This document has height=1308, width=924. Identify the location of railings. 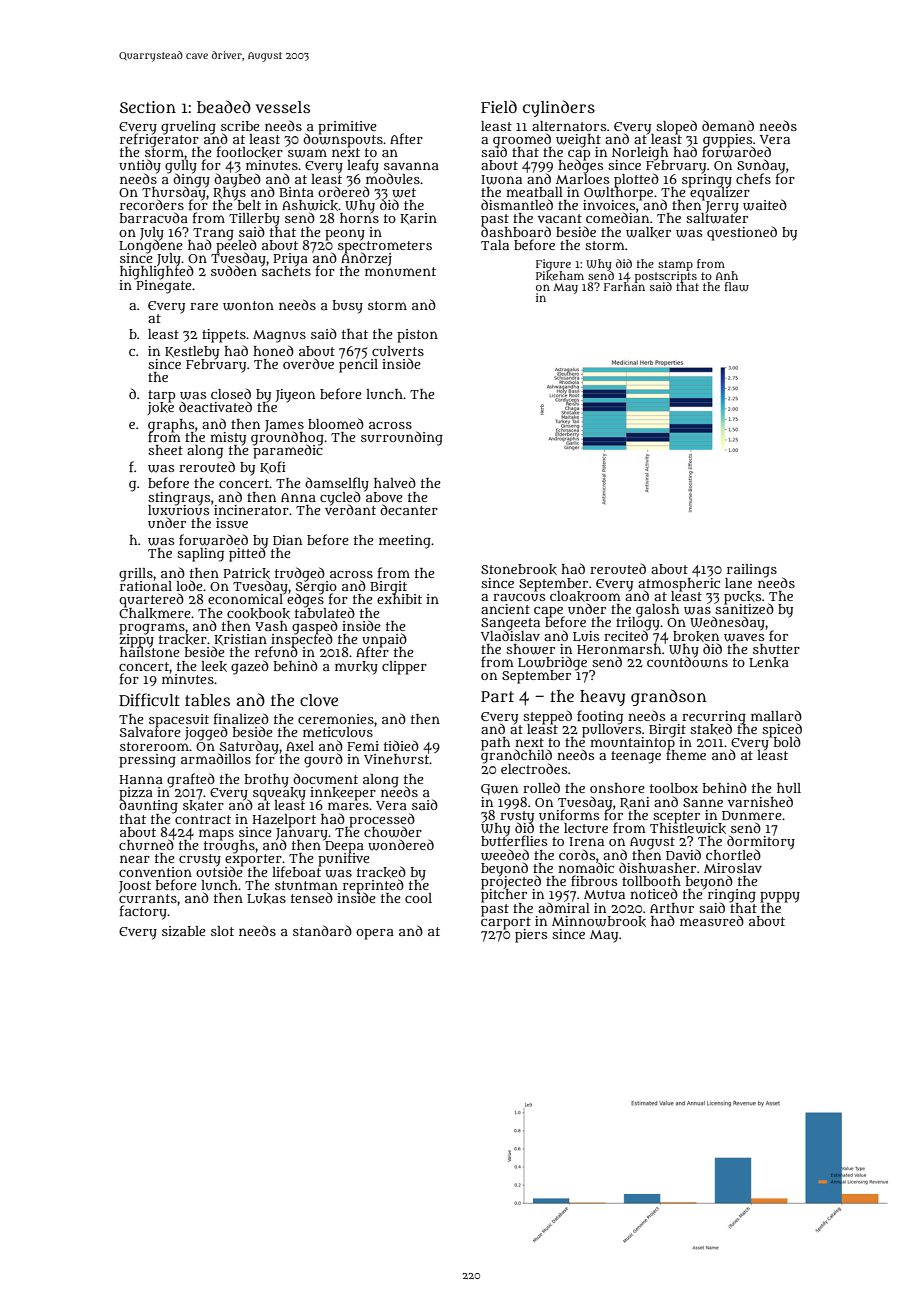
(752, 571).
